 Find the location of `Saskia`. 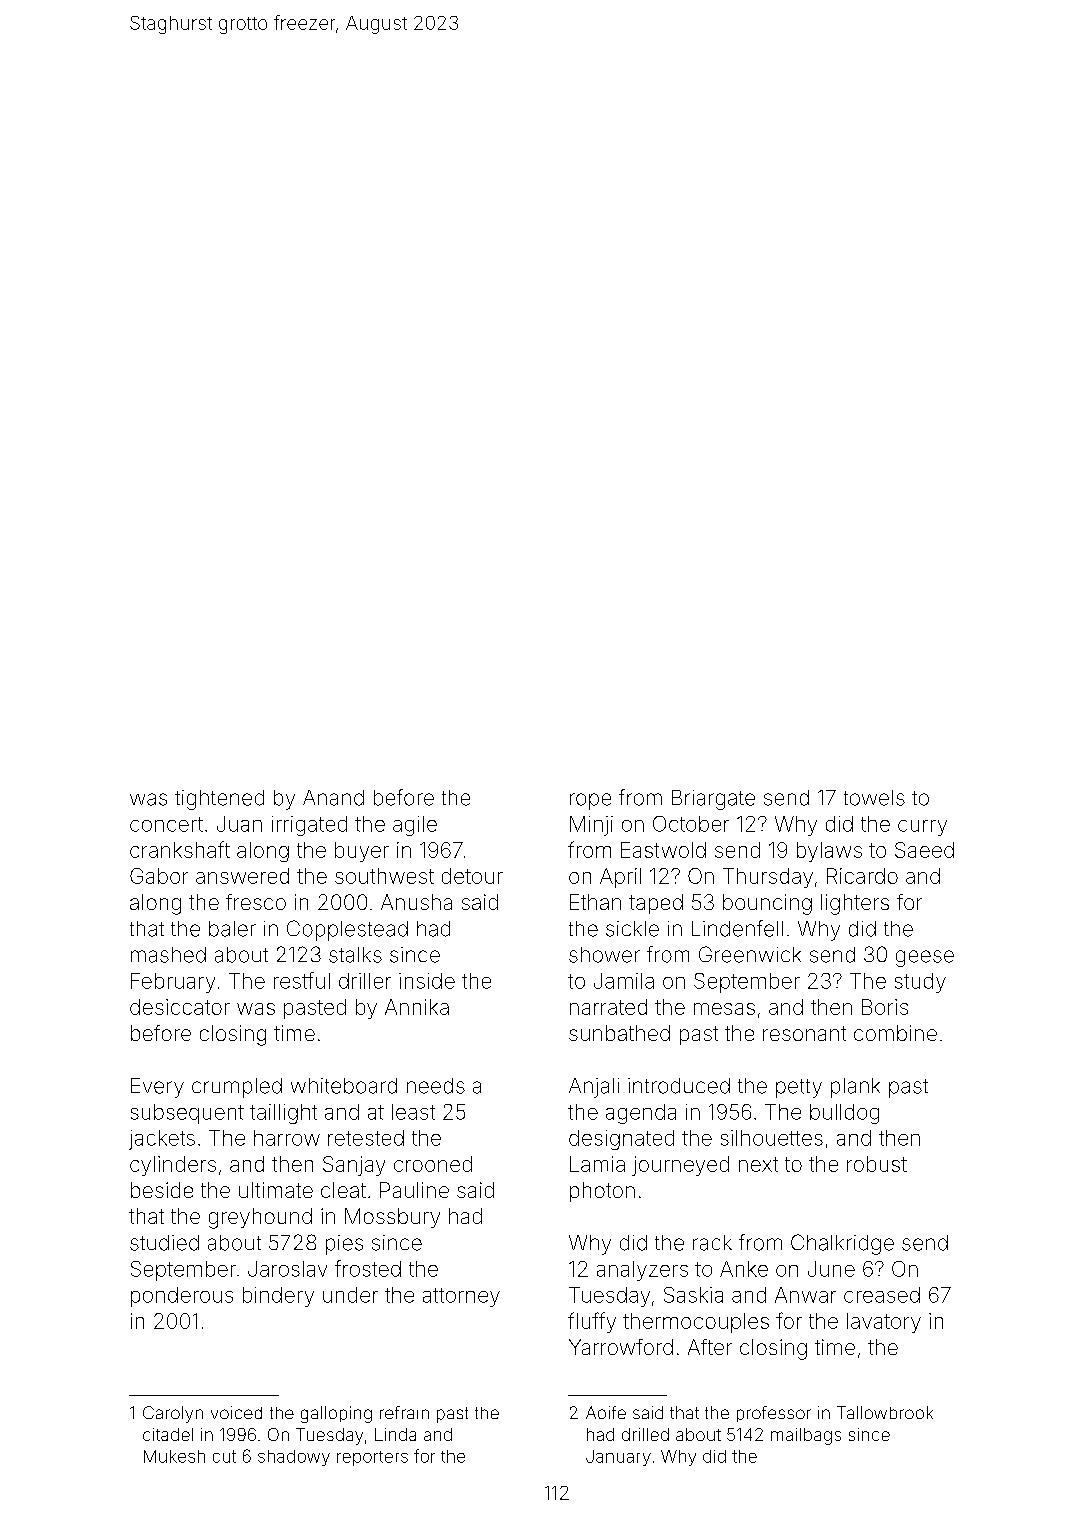

Saskia is located at coordinates (693, 1295).
